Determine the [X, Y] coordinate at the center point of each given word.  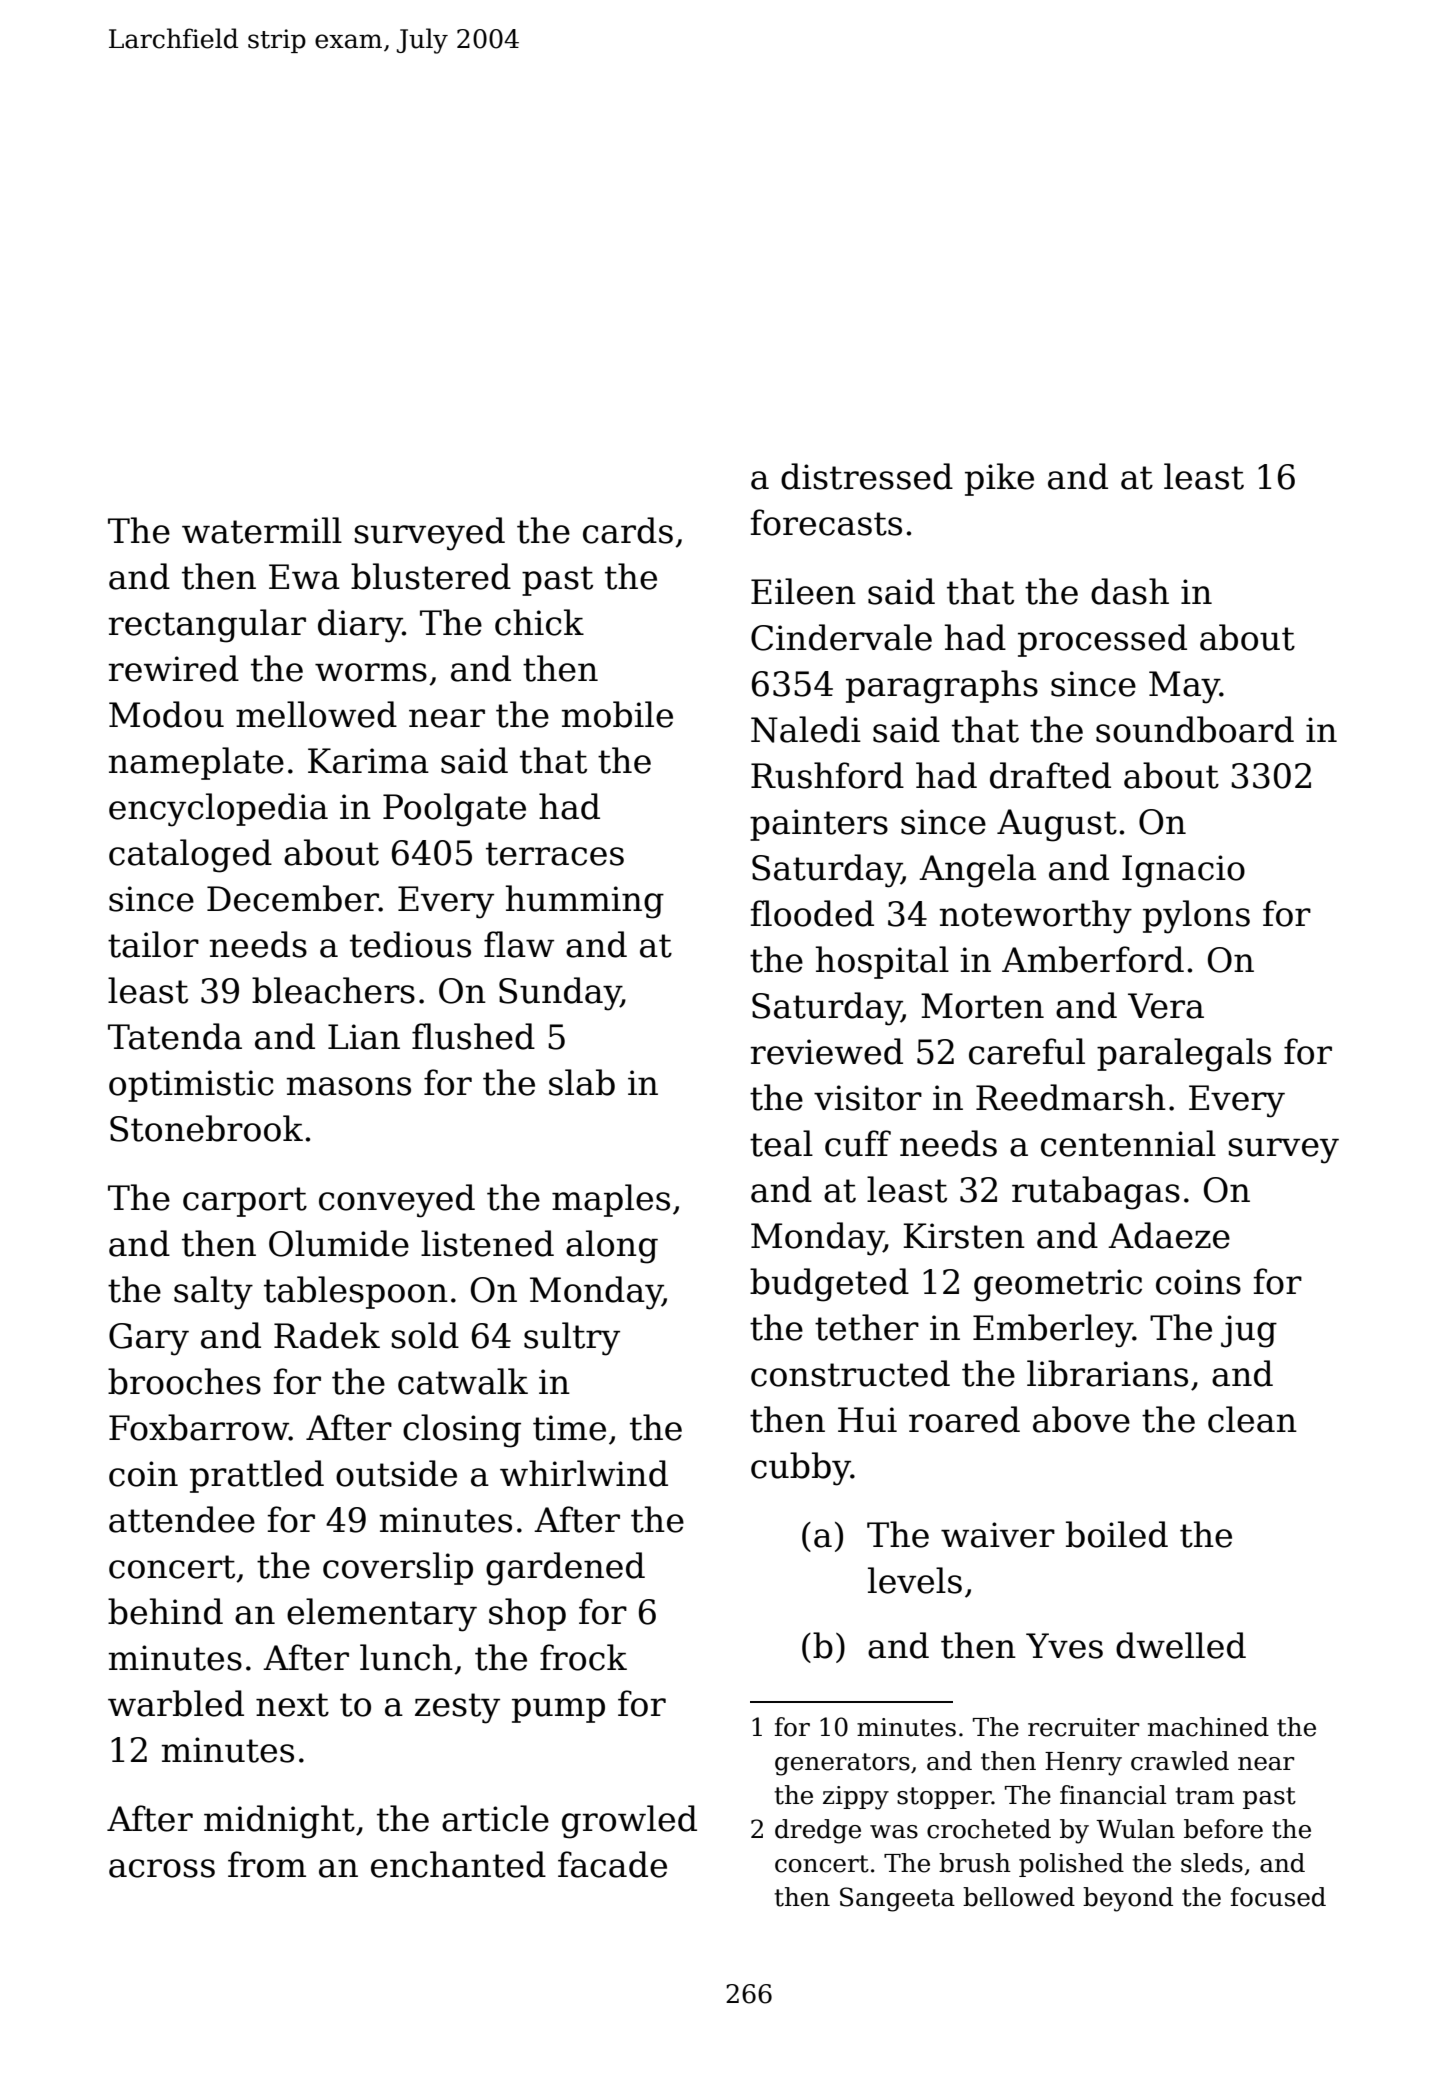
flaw [519, 944]
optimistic [191, 1086]
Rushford [827, 775]
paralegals [1184, 1055]
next [292, 1705]
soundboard [1195, 729]
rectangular [207, 626]
